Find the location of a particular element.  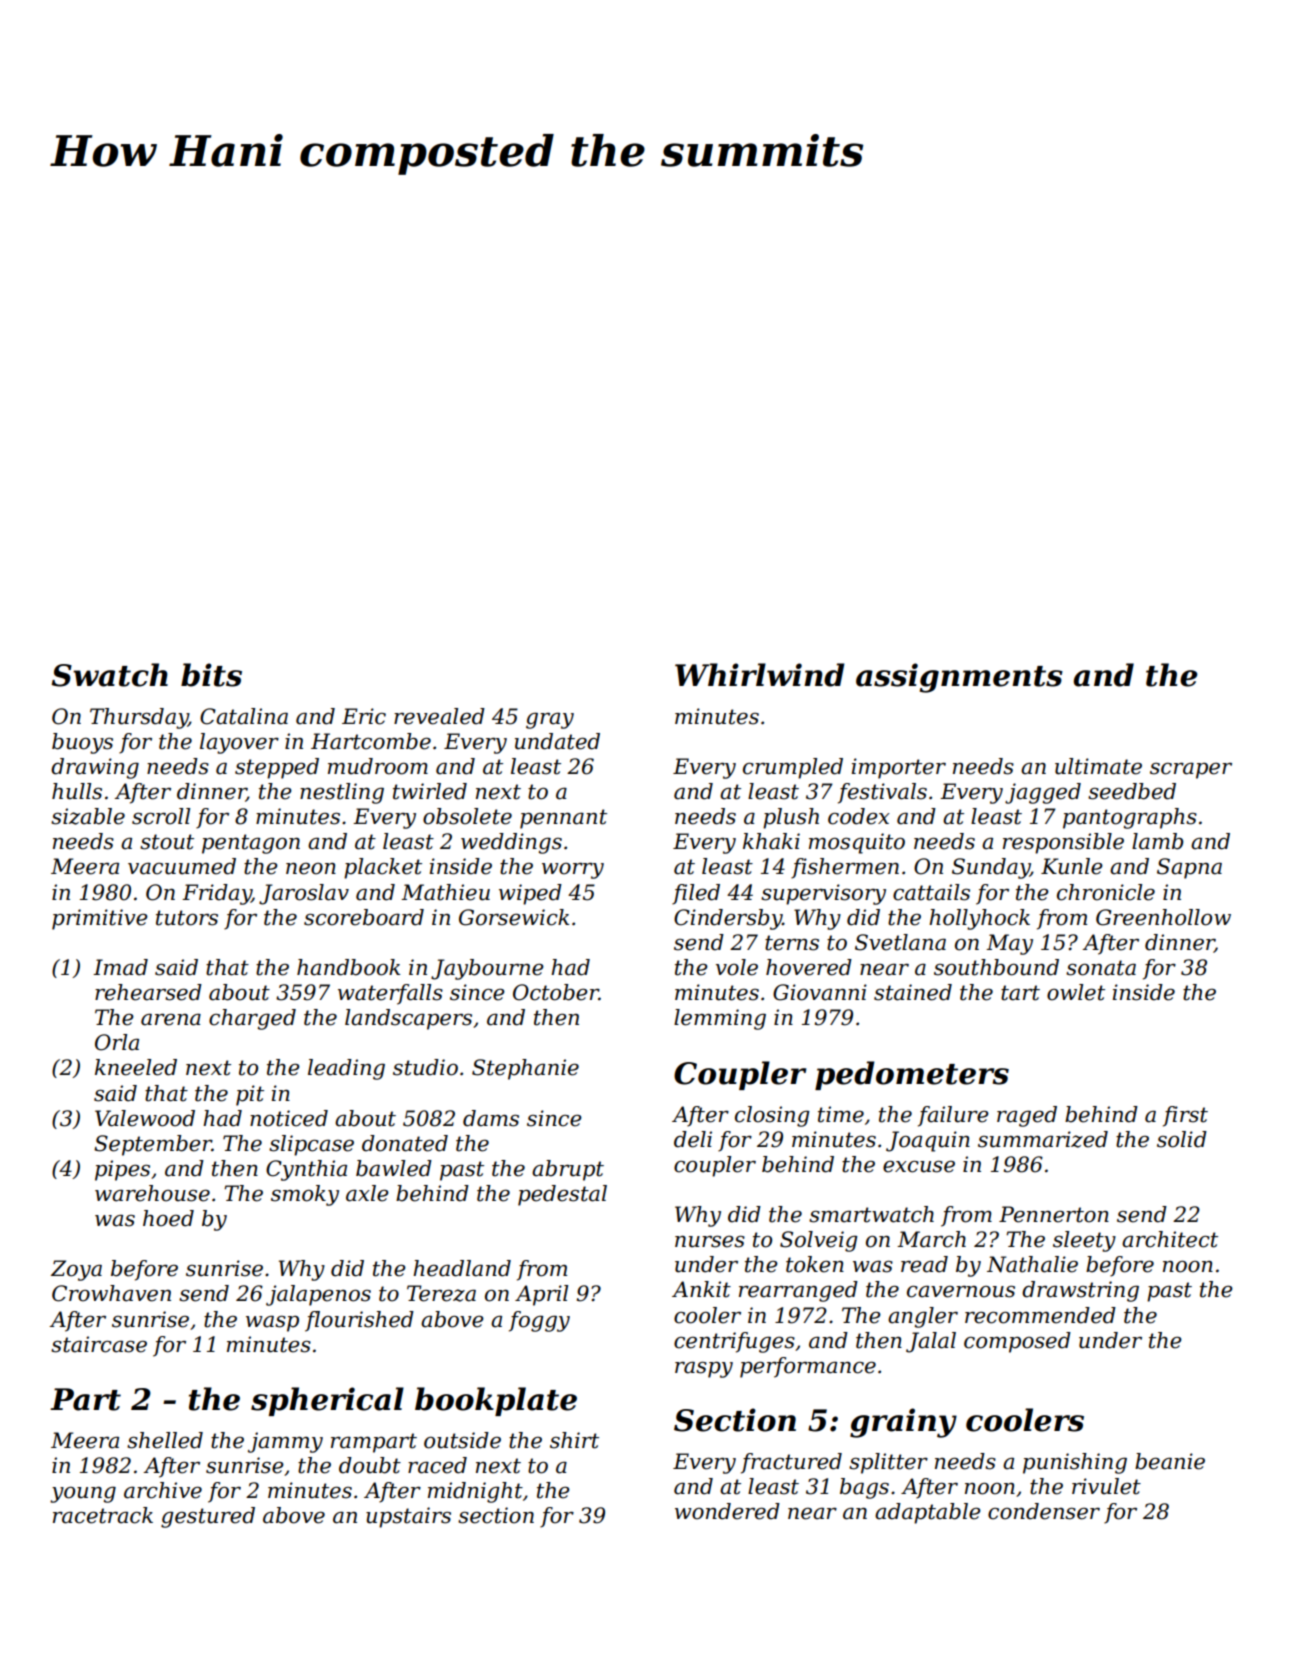

first is located at coordinates (1185, 1116).
